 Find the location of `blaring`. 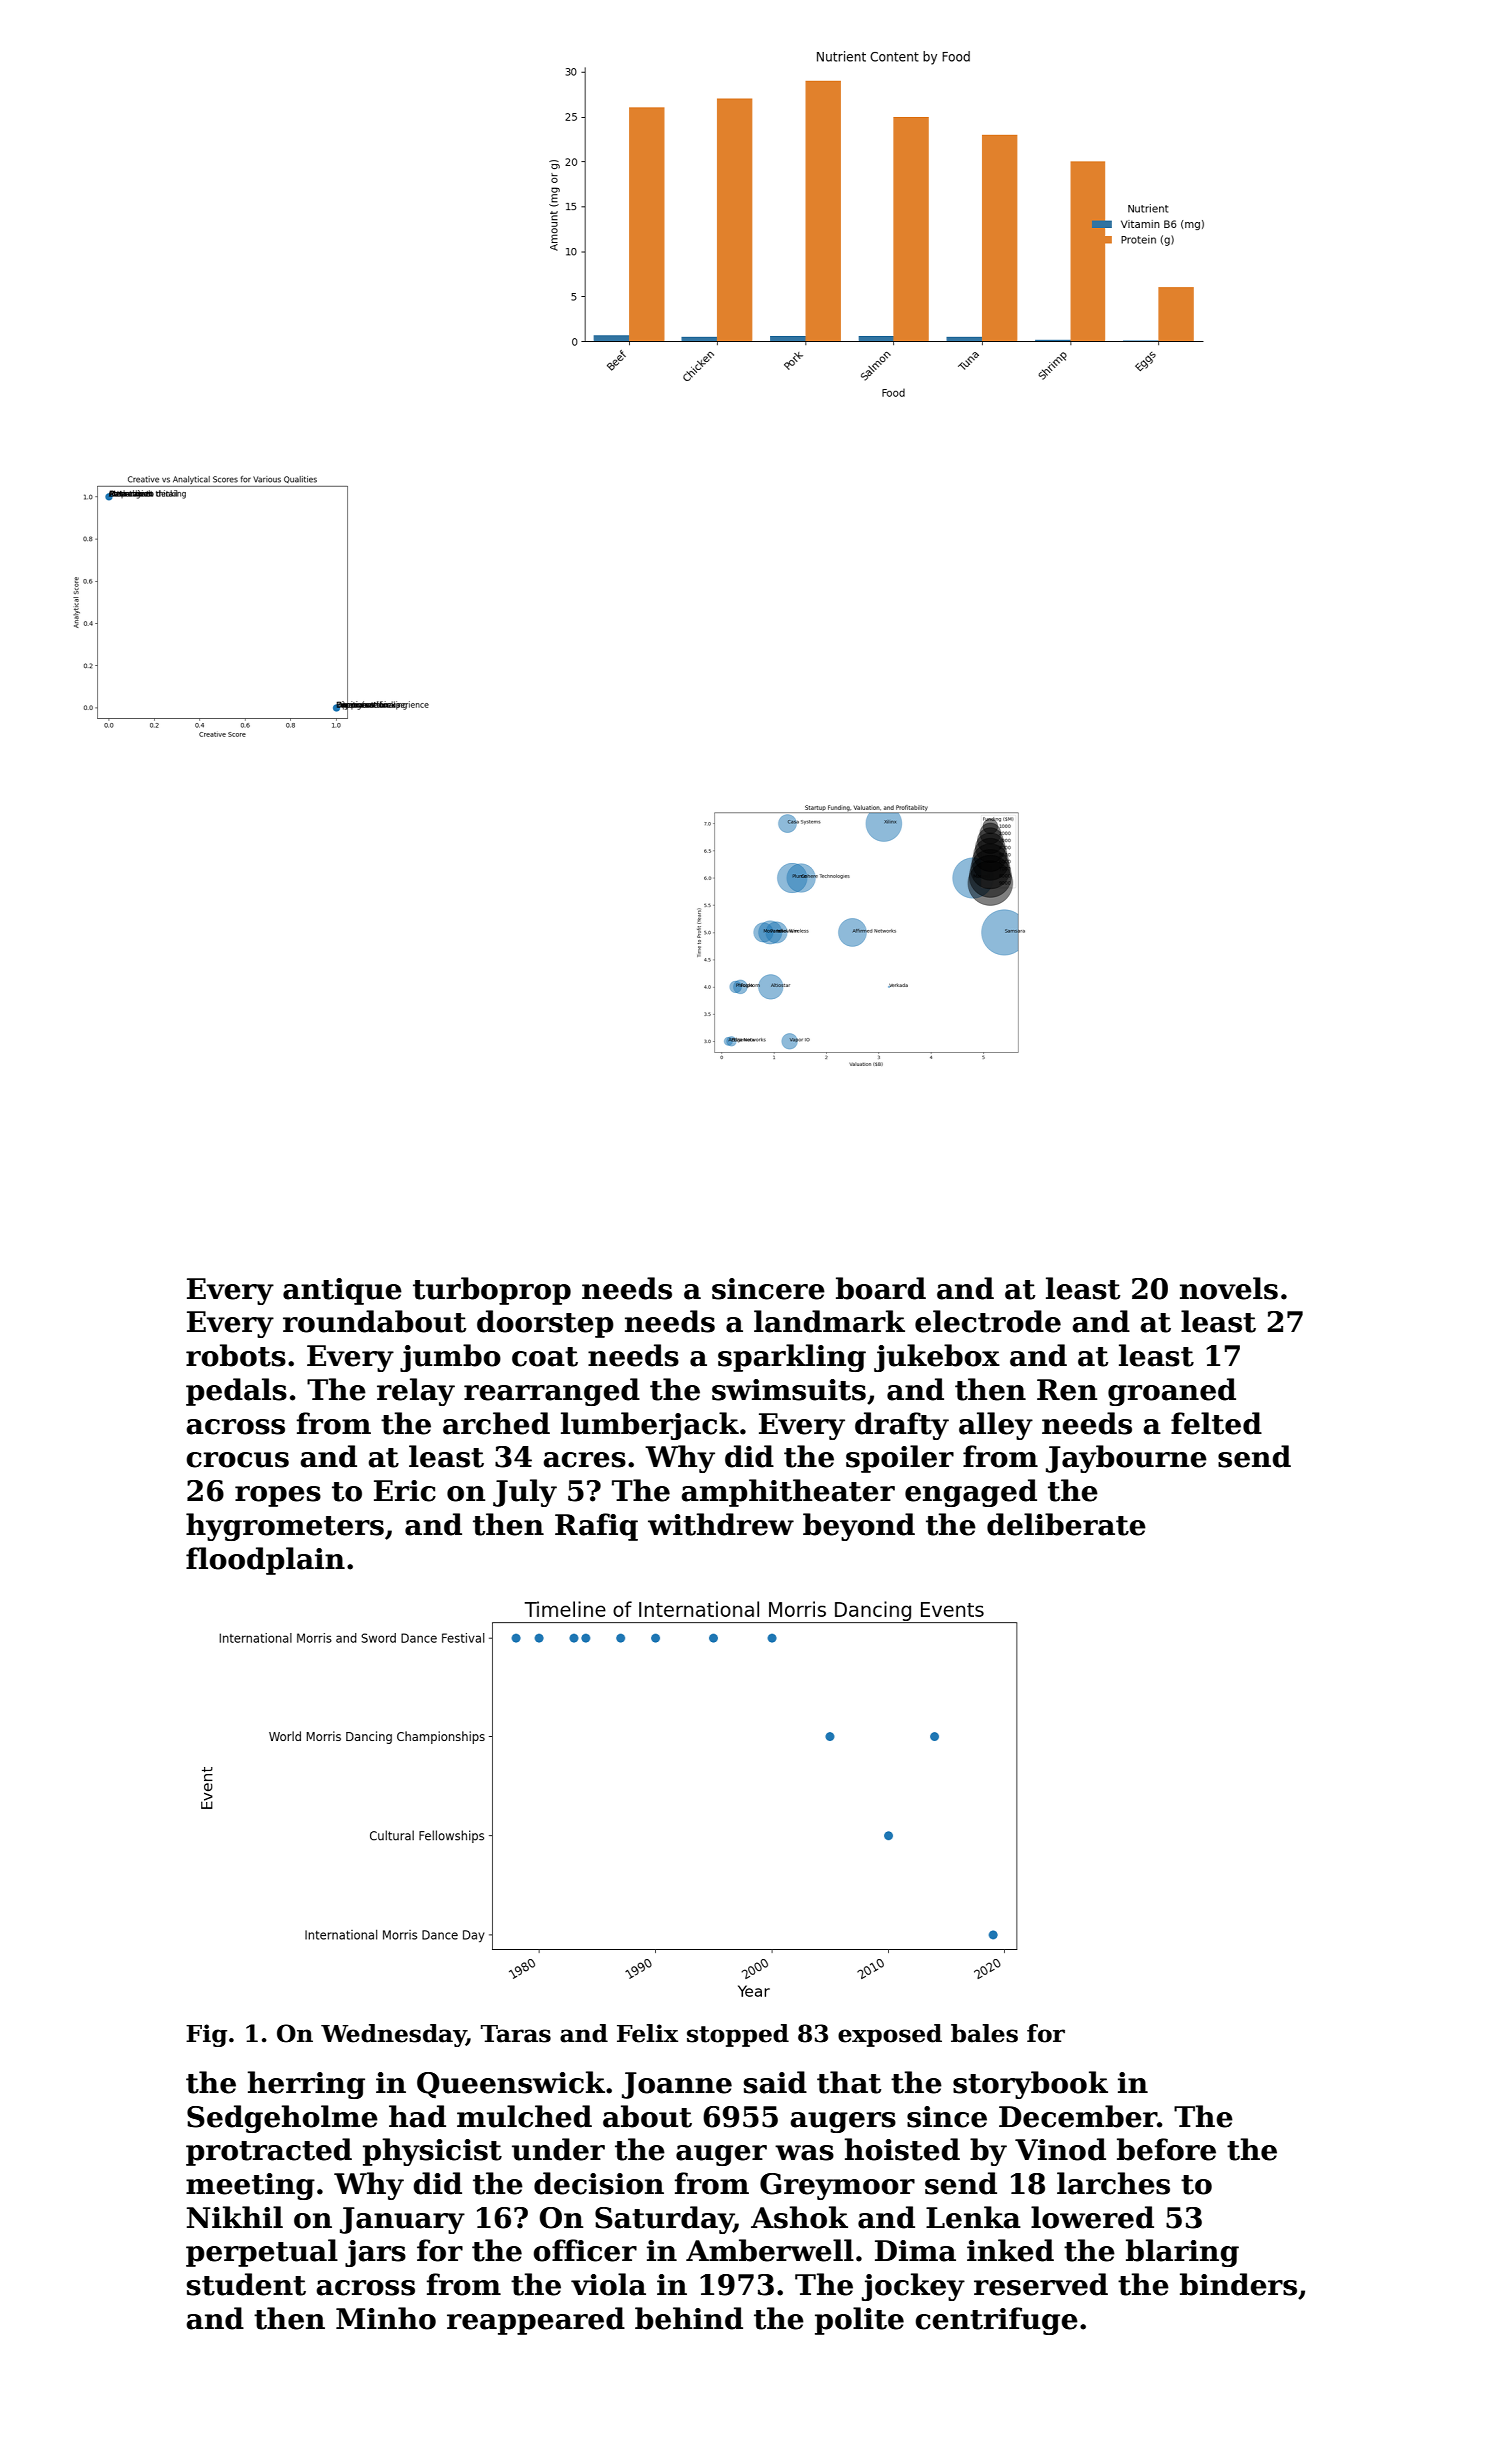

blaring is located at coordinates (1182, 2253).
